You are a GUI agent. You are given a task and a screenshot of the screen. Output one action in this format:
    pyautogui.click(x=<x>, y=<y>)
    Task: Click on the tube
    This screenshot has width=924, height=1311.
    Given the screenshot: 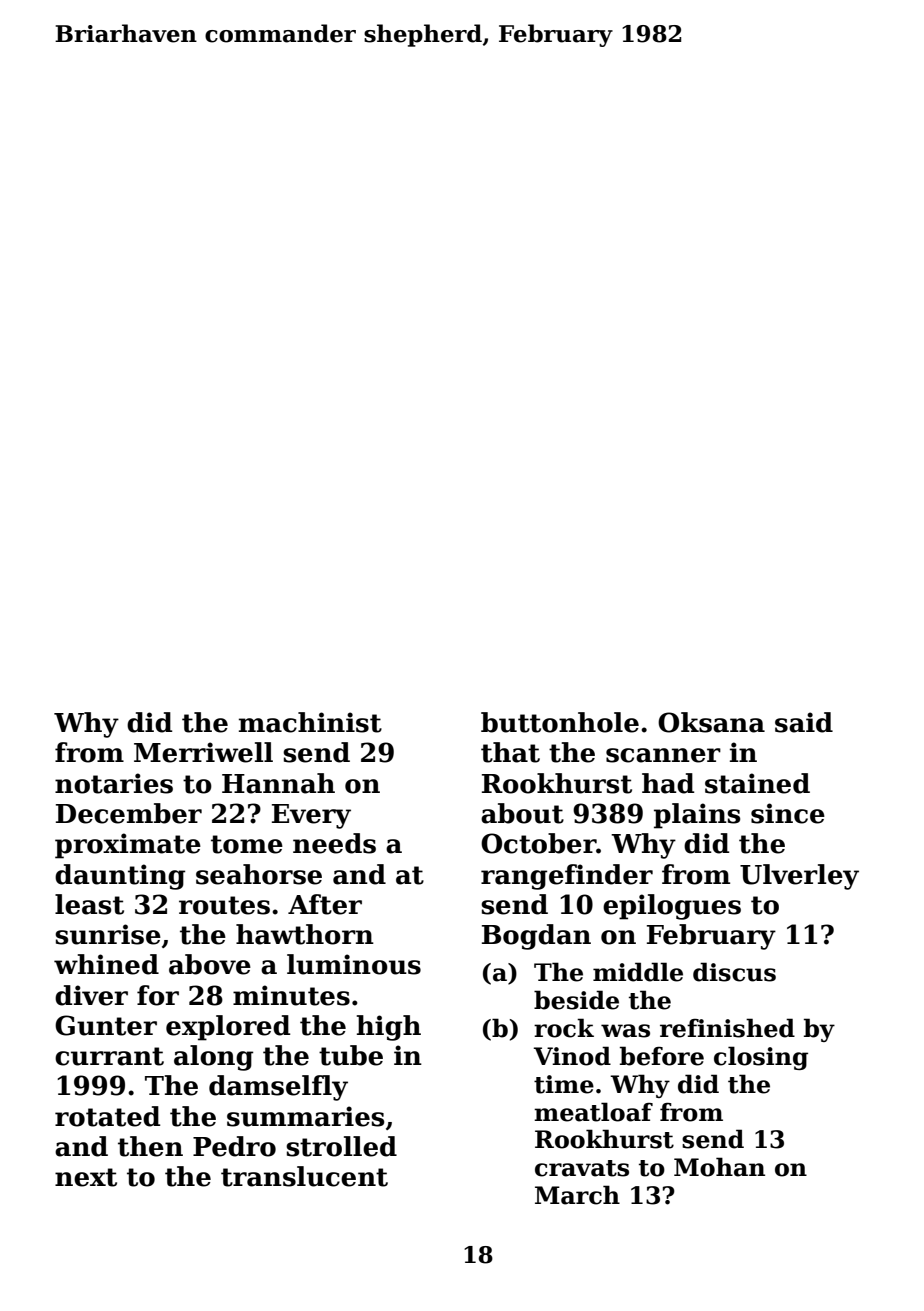 What is the action you would take?
    pyautogui.click(x=351, y=1055)
